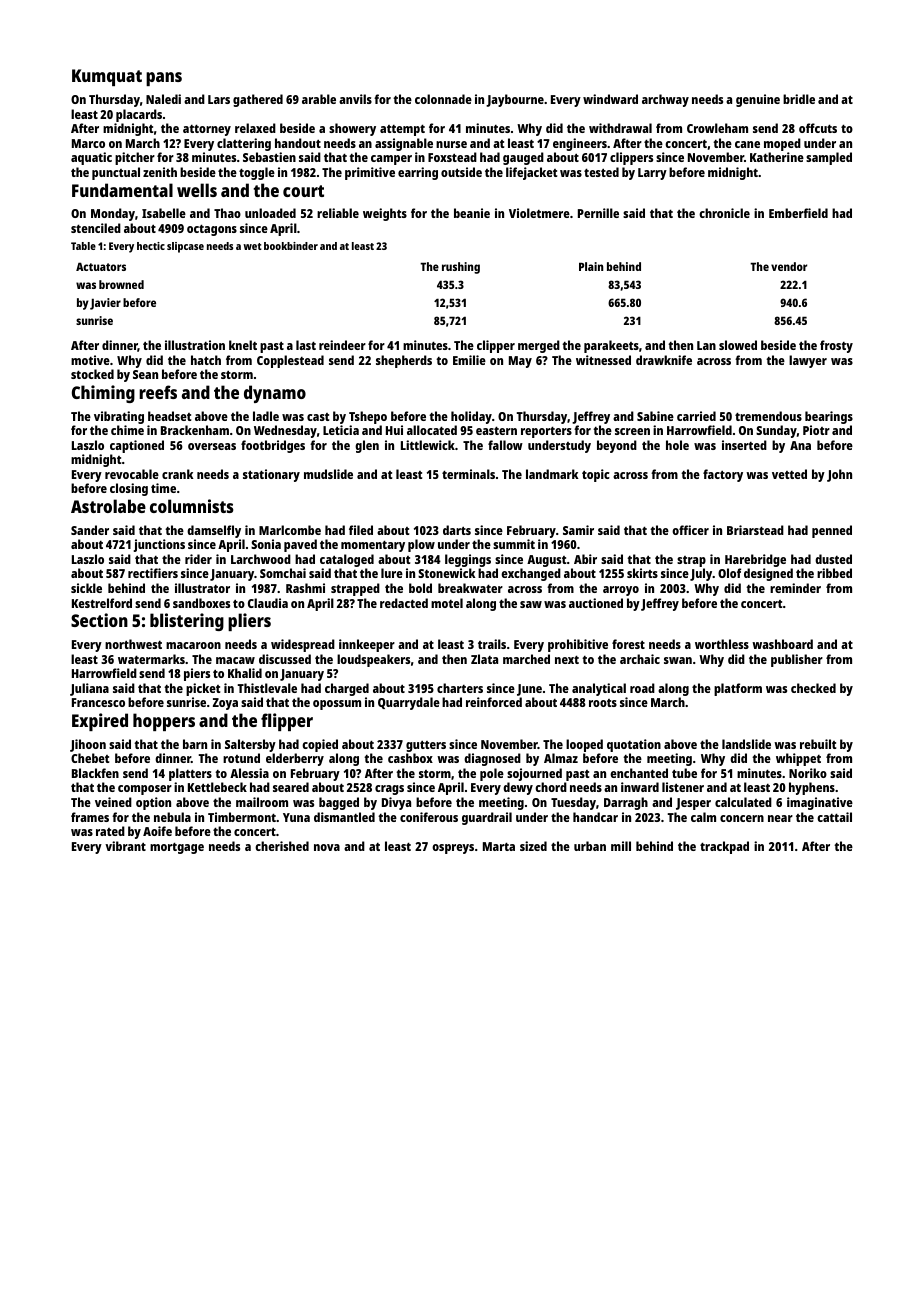 This page has height=1308, width=924. What do you see at coordinates (494, 702) in the page?
I see `reinforced` at bounding box center [494, 702].
